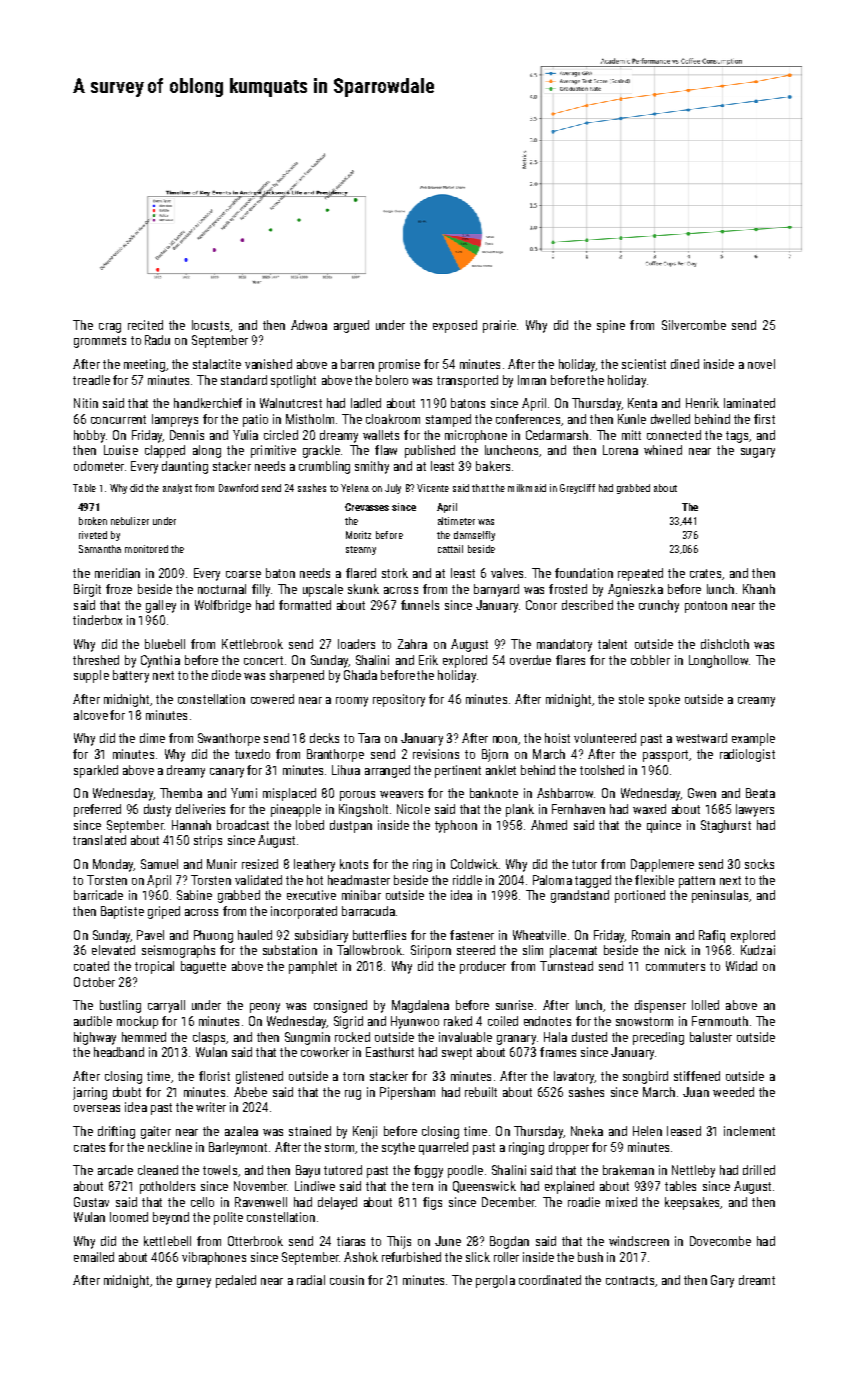  What do you see at coordinates (236, 1281) in the image?
I see `pedaled` at bounding box center [236, 1281].
